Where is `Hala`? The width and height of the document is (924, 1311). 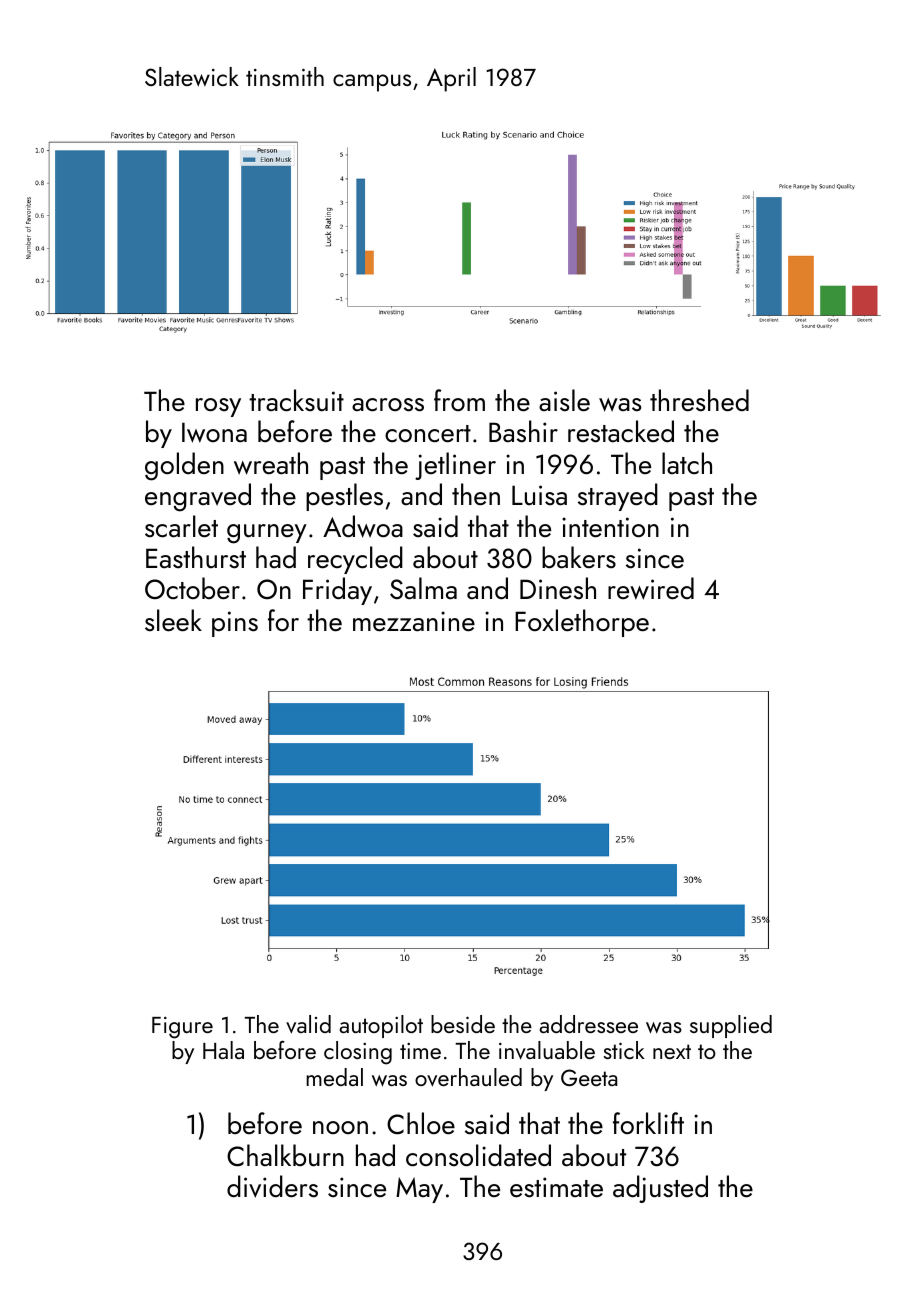
Hala is located at coordinates (223, 1050).
